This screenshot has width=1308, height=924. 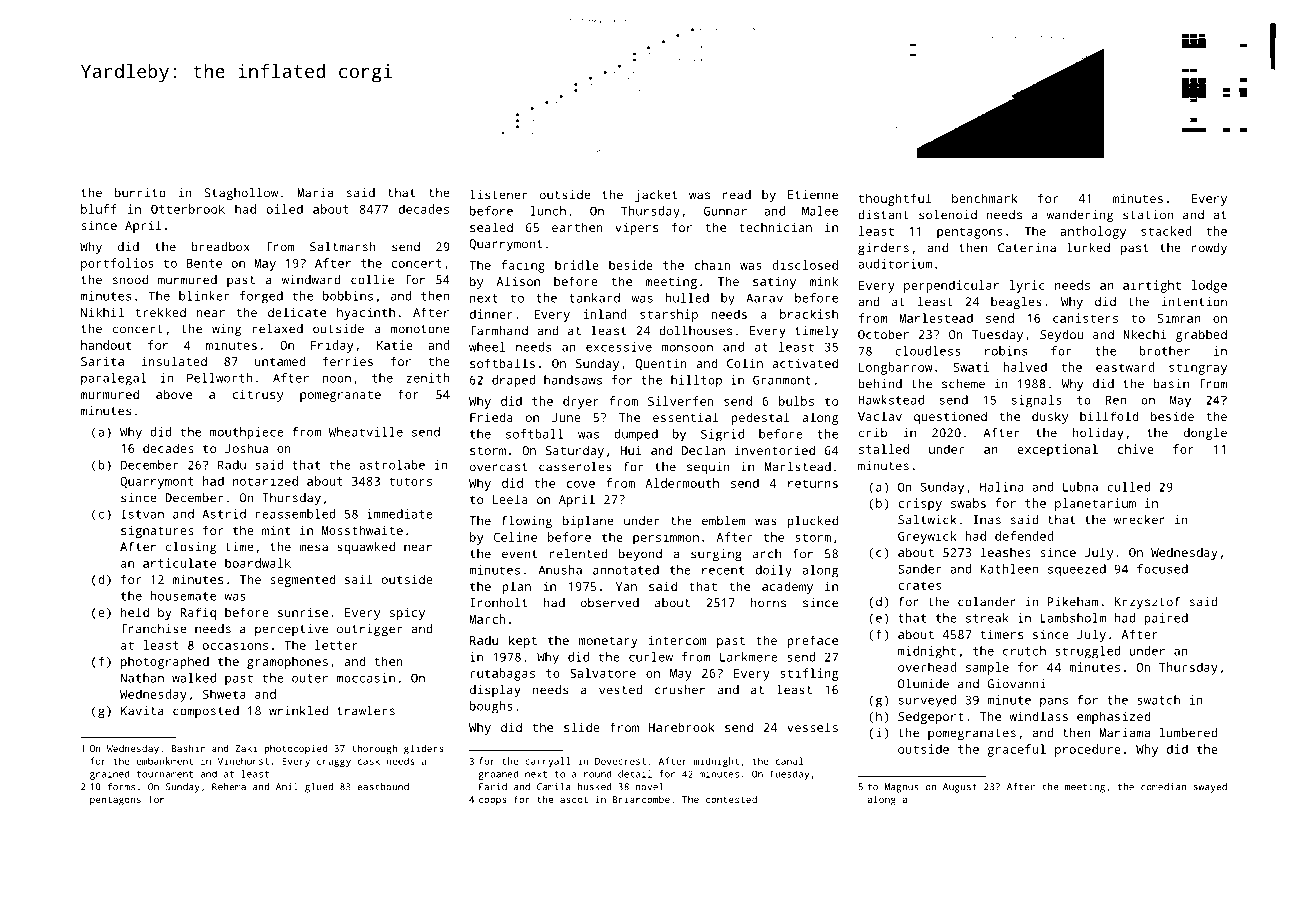 I want to click on Astrid, so click(x=224, y=514).
